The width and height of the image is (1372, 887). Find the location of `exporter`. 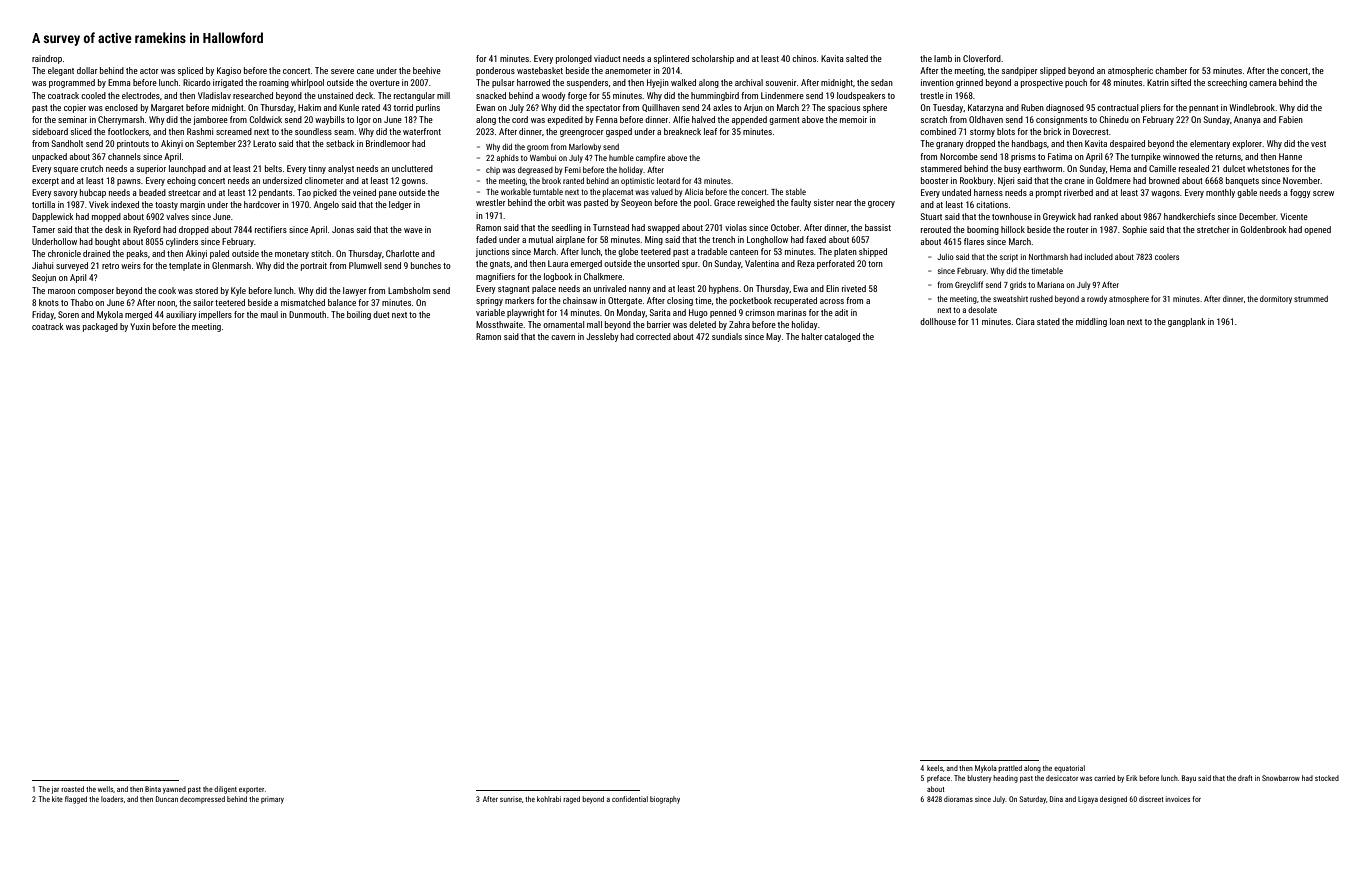

exporter is located at coordinates (251, 790).
